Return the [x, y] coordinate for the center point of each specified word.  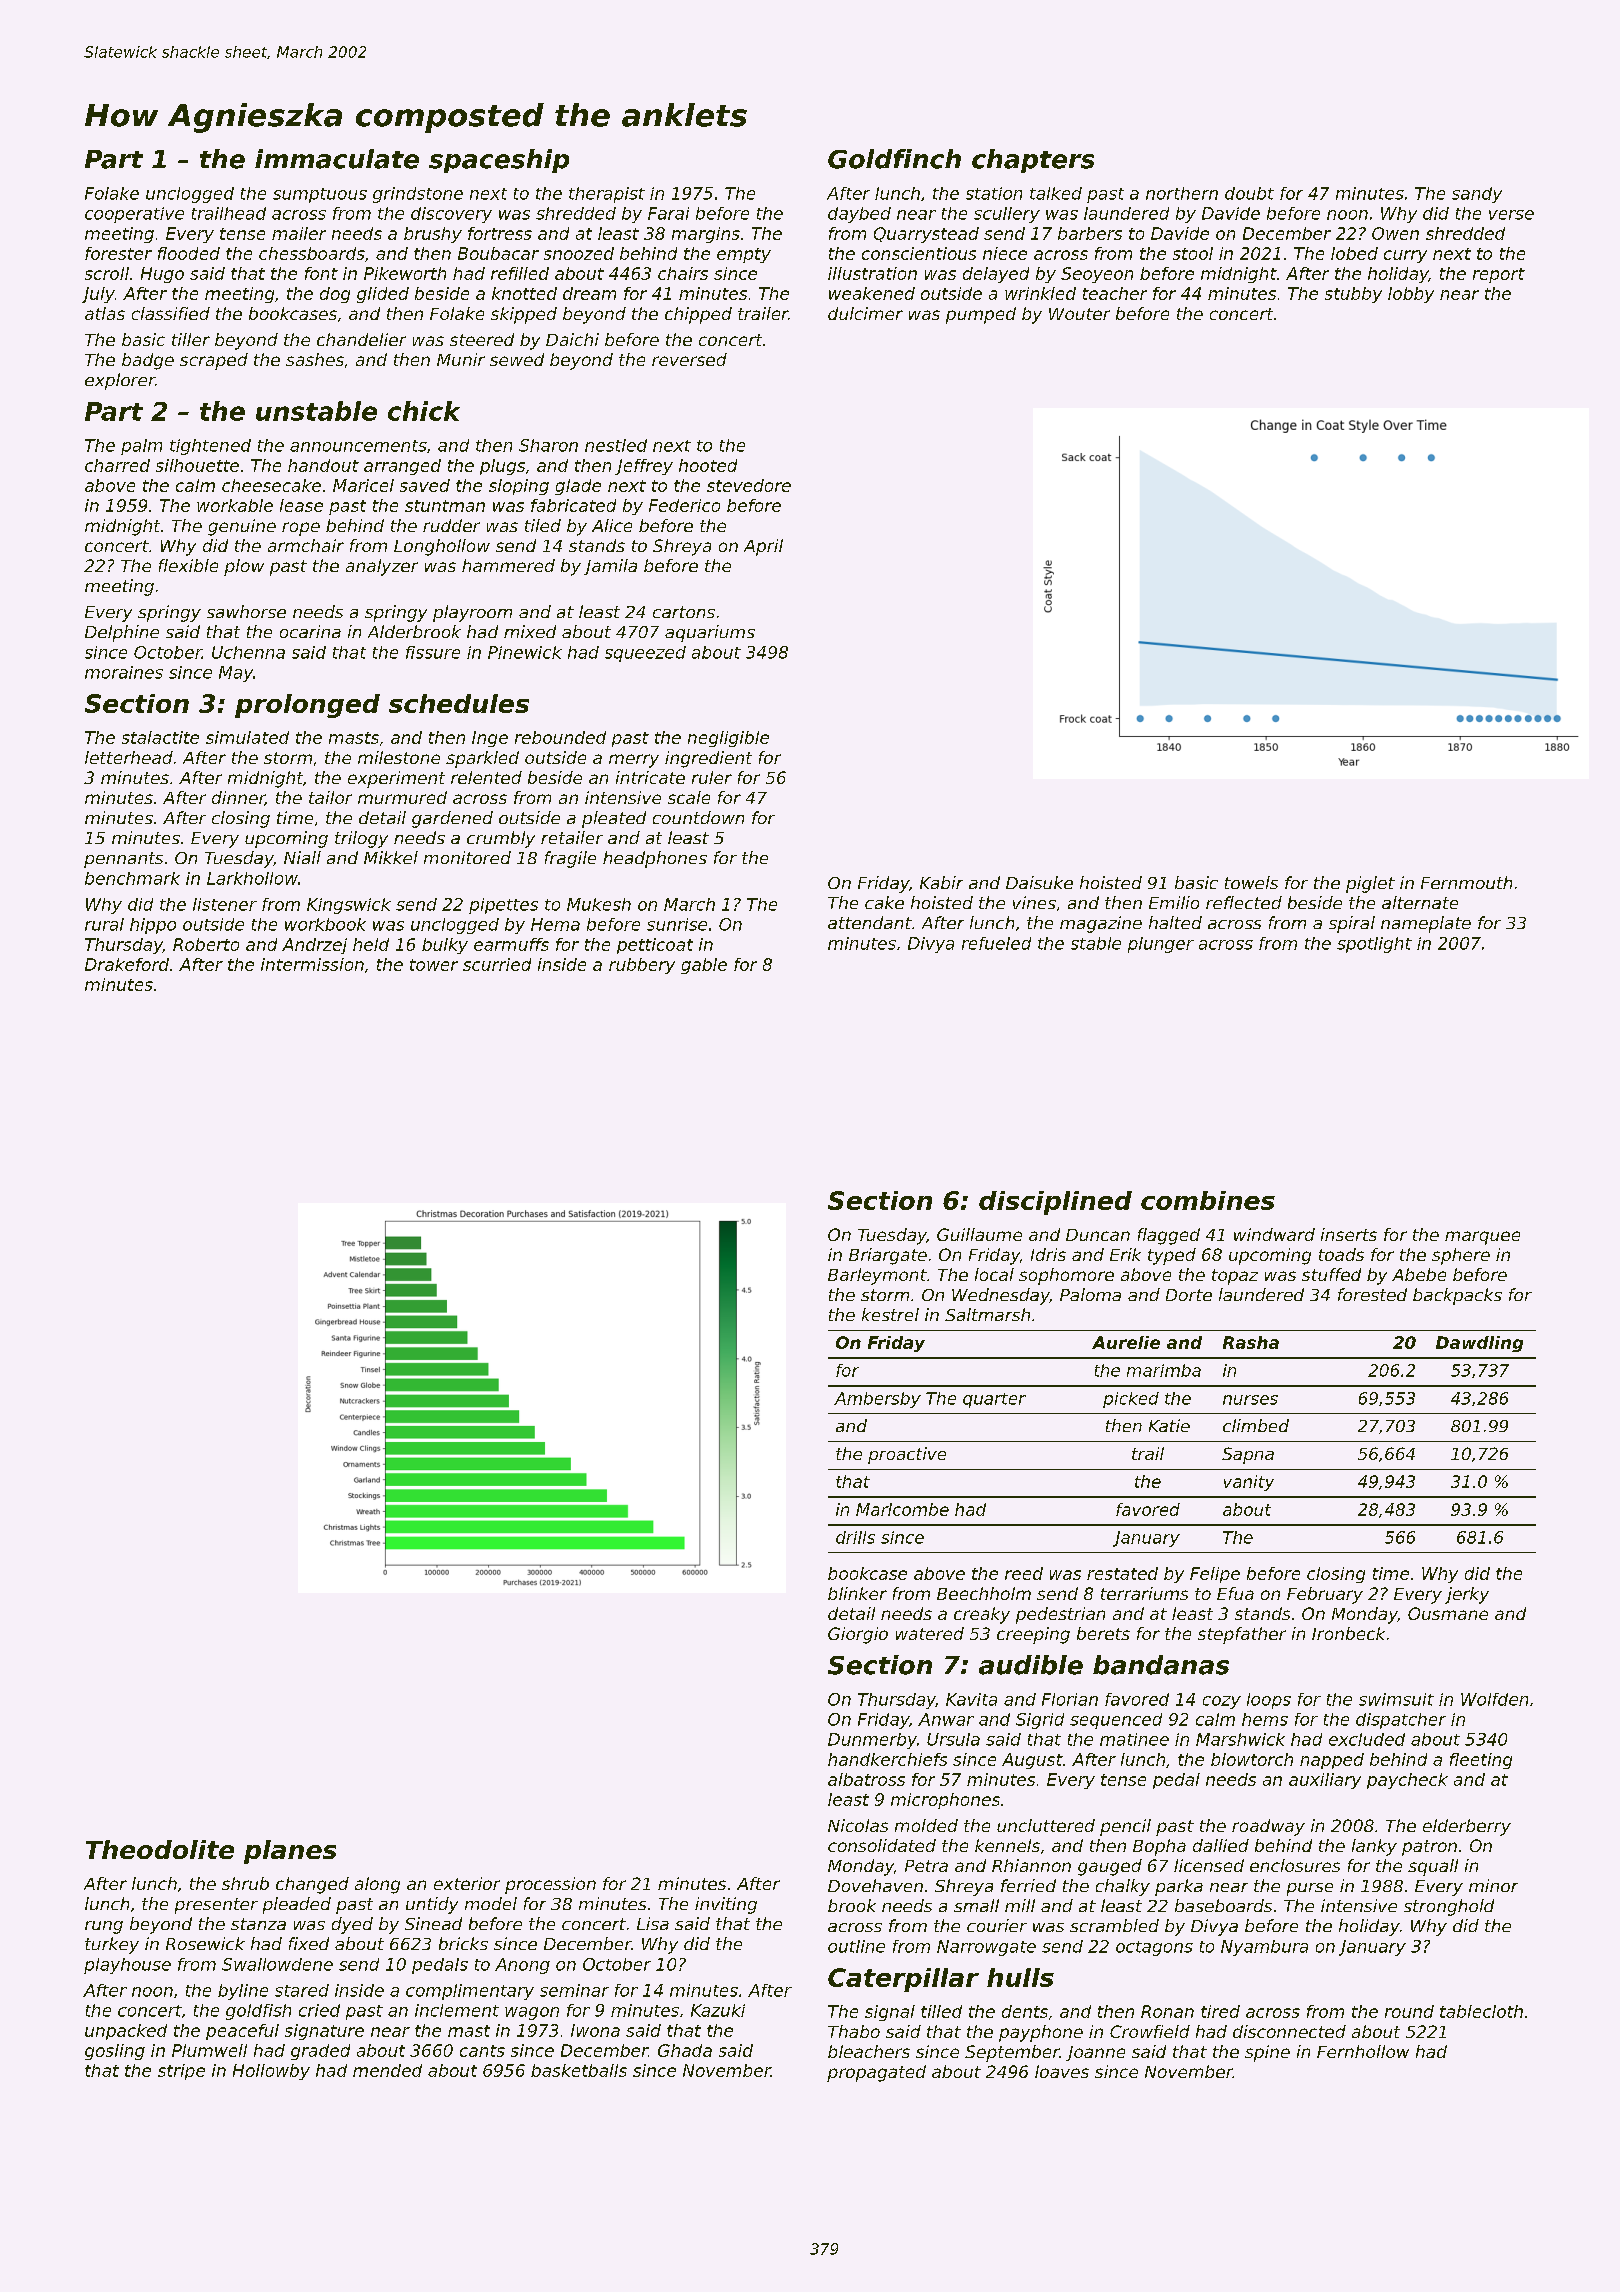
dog [335, 295]
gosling [115, 2052]
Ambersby [877, 1400]
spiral [1352, 924]
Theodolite [160, 1849]
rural [104, 924]
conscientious [919, 253]
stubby [1353, 295]
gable [704, 966]
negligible [728, 739]
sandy [1477, 195]
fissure [433, 652]
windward [1274, 1234]
